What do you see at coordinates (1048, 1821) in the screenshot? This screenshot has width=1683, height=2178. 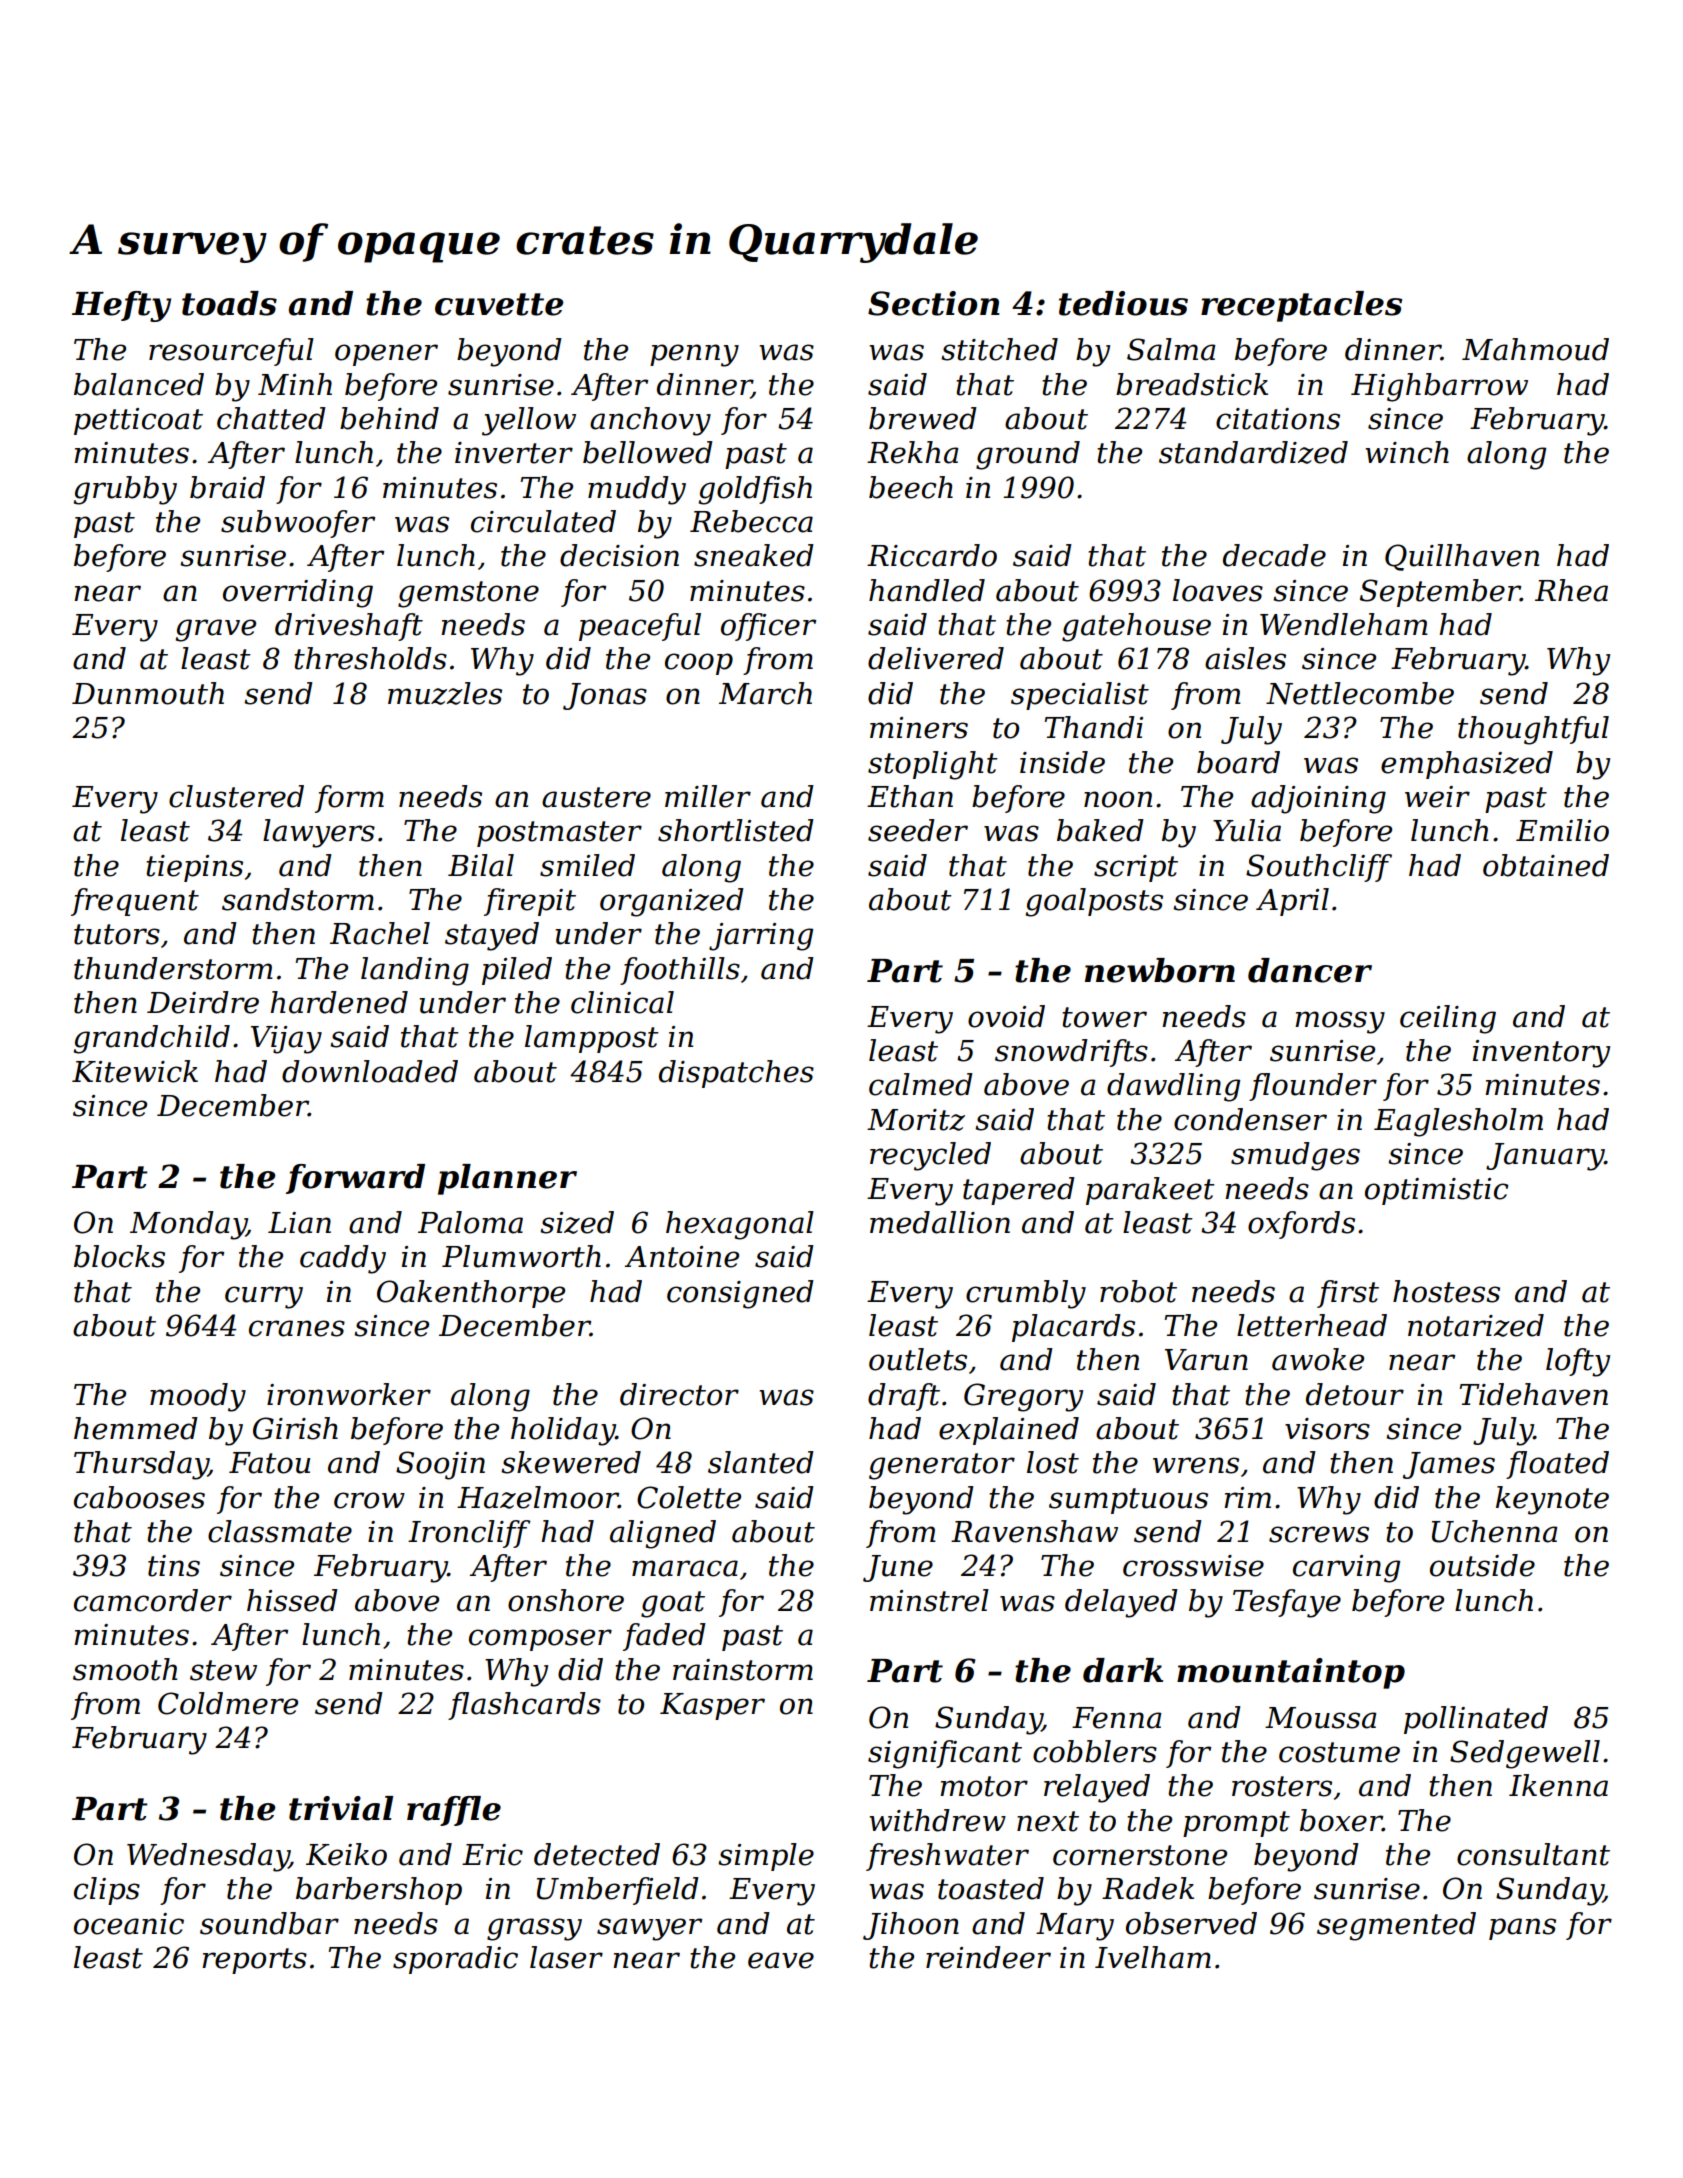 I see `next` at bounding box center [1048, 1821].
